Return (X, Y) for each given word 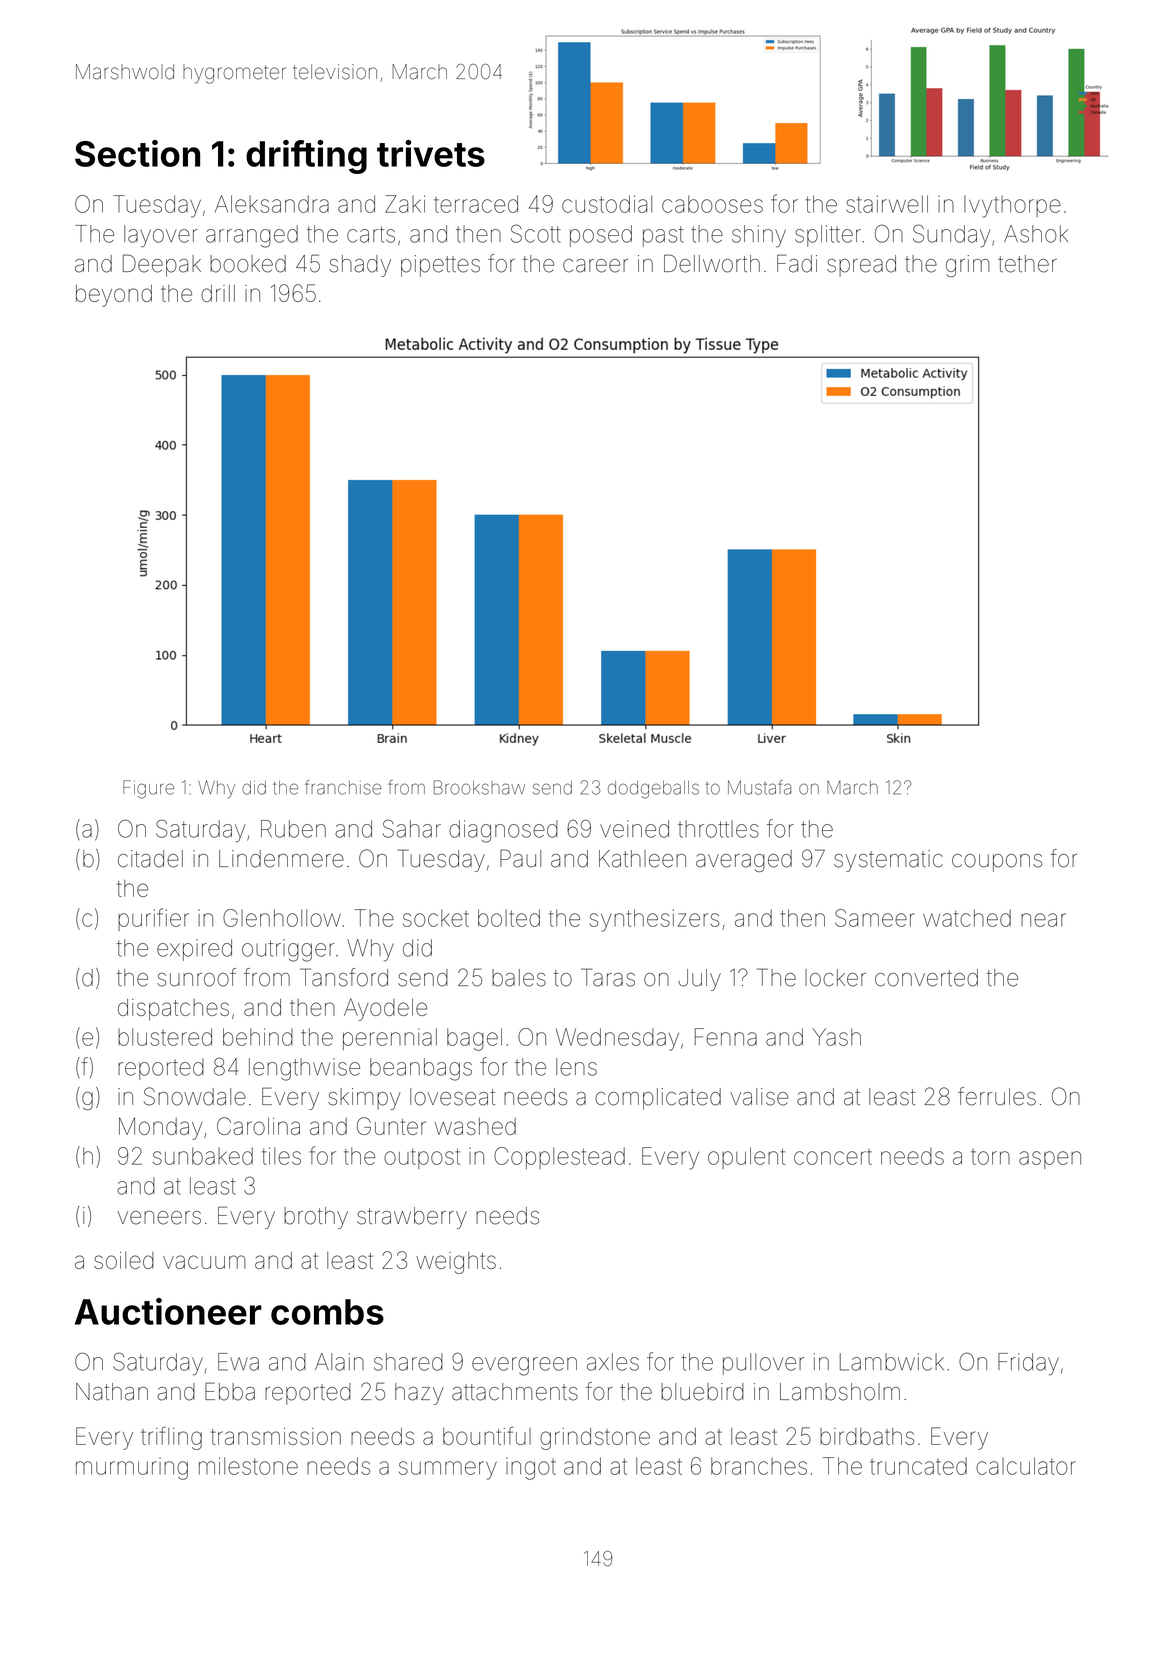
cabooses (712, 204)
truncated (918, 1466)
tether (1027, 264)
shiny (759, 236)
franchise (343, 787)
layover (161, 236)
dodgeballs (653, 790)
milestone (248, 1466)
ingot (531, 1468)
